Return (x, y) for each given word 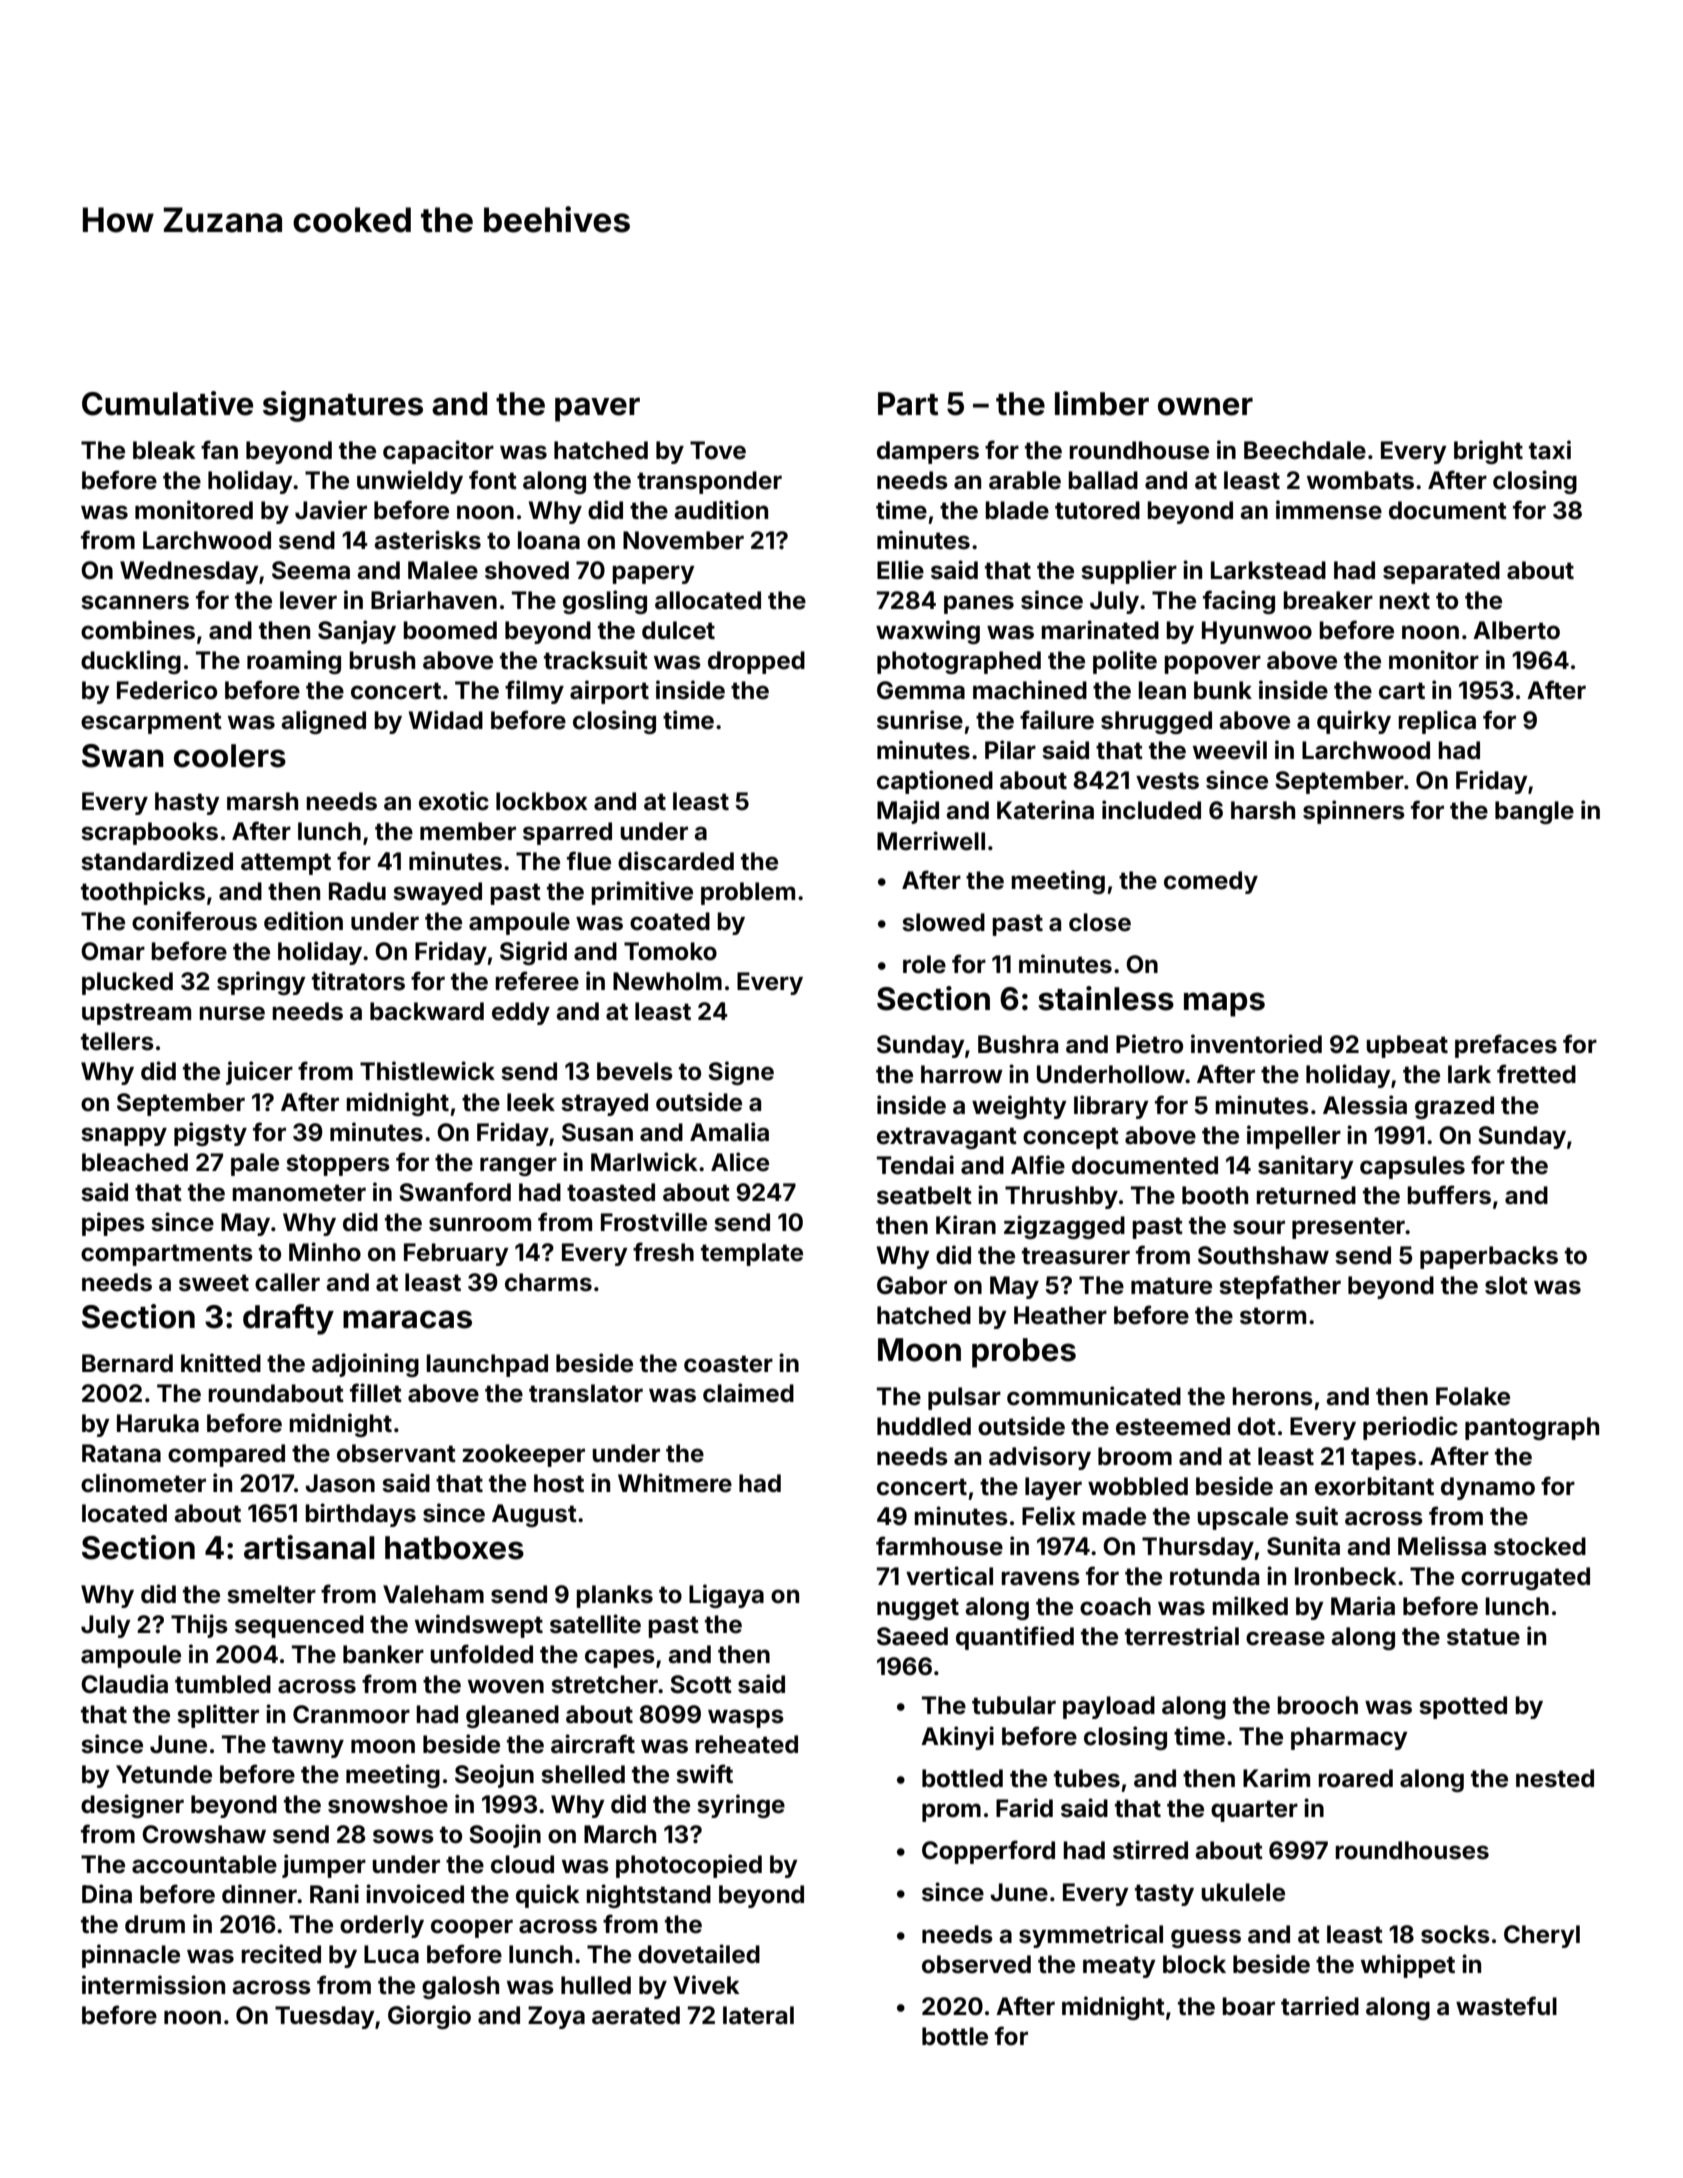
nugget (918, 1609)
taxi (1550, 450)
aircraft (593, 1744)
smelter (271, 1594)
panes (979, 604)
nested (1555, 1778)
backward (427, 1011)
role (924, 964)
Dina (107, 1894)
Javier (331, 510)
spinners (1354, 812)
